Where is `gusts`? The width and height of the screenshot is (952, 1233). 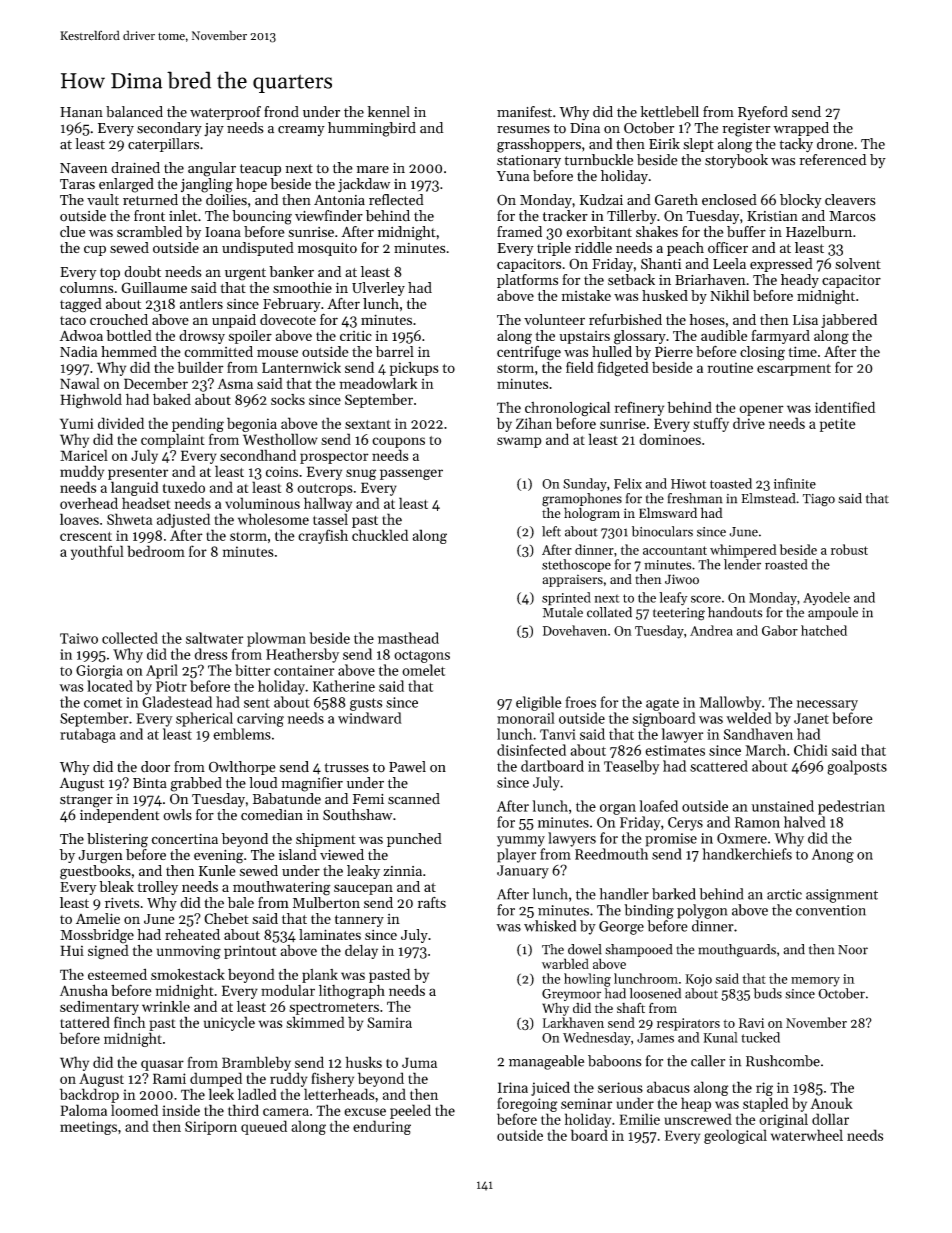 gusts is located at coordinates (366, 704).
